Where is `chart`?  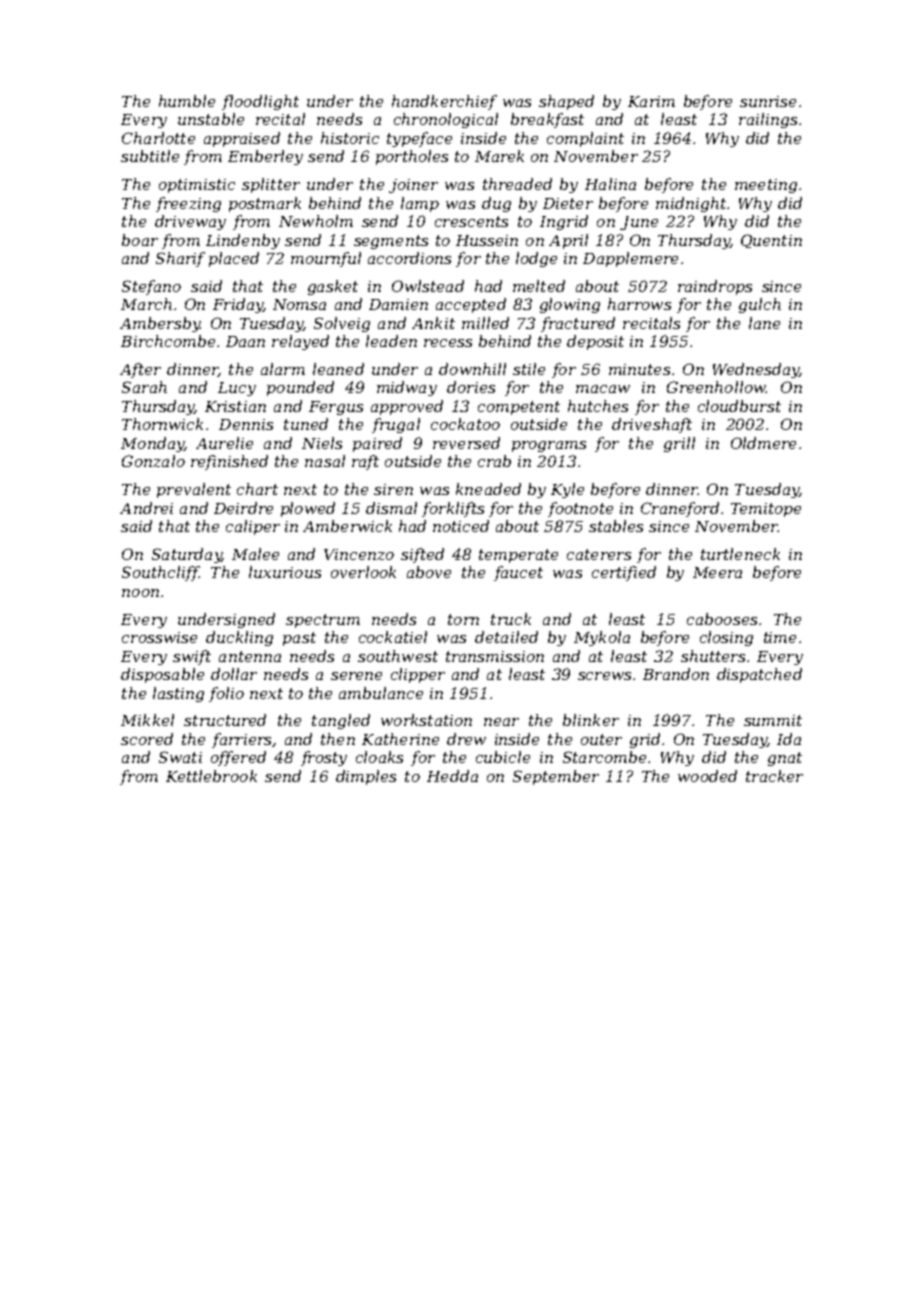
chart is located at coordinates (257, 489).
